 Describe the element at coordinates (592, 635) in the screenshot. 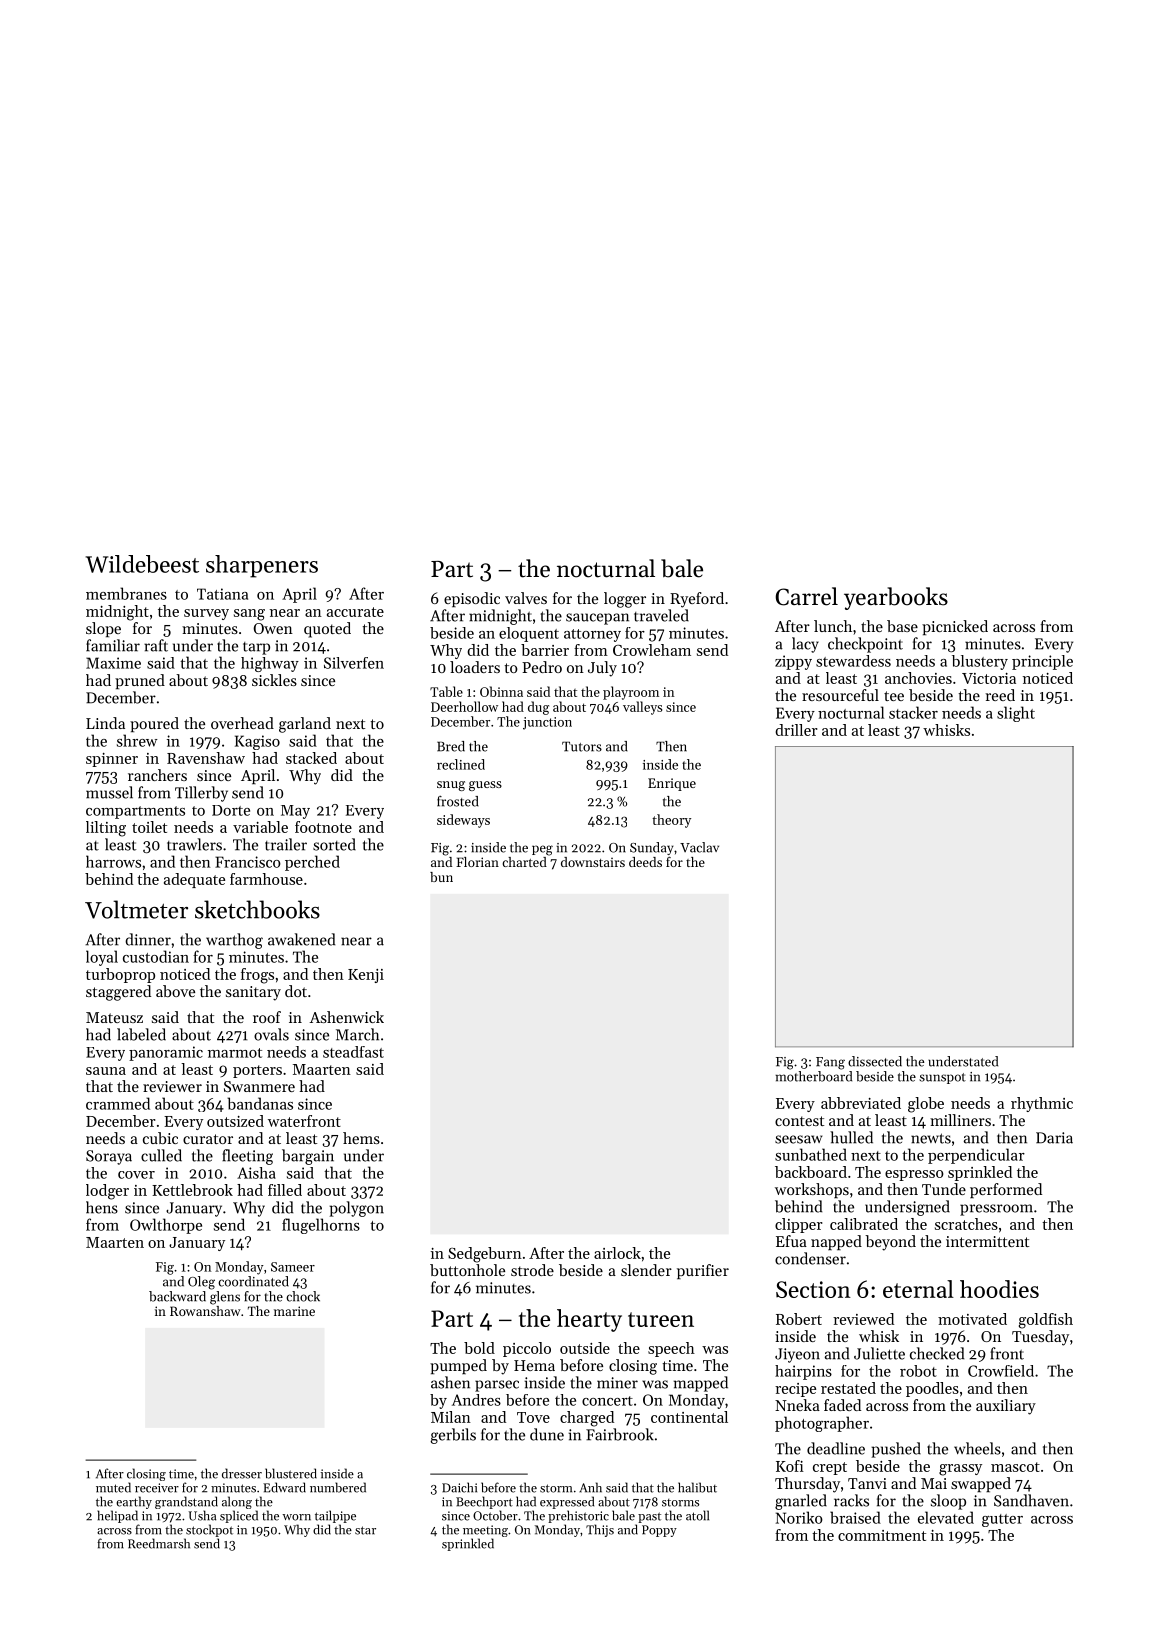

I see `attorney` at that location.
